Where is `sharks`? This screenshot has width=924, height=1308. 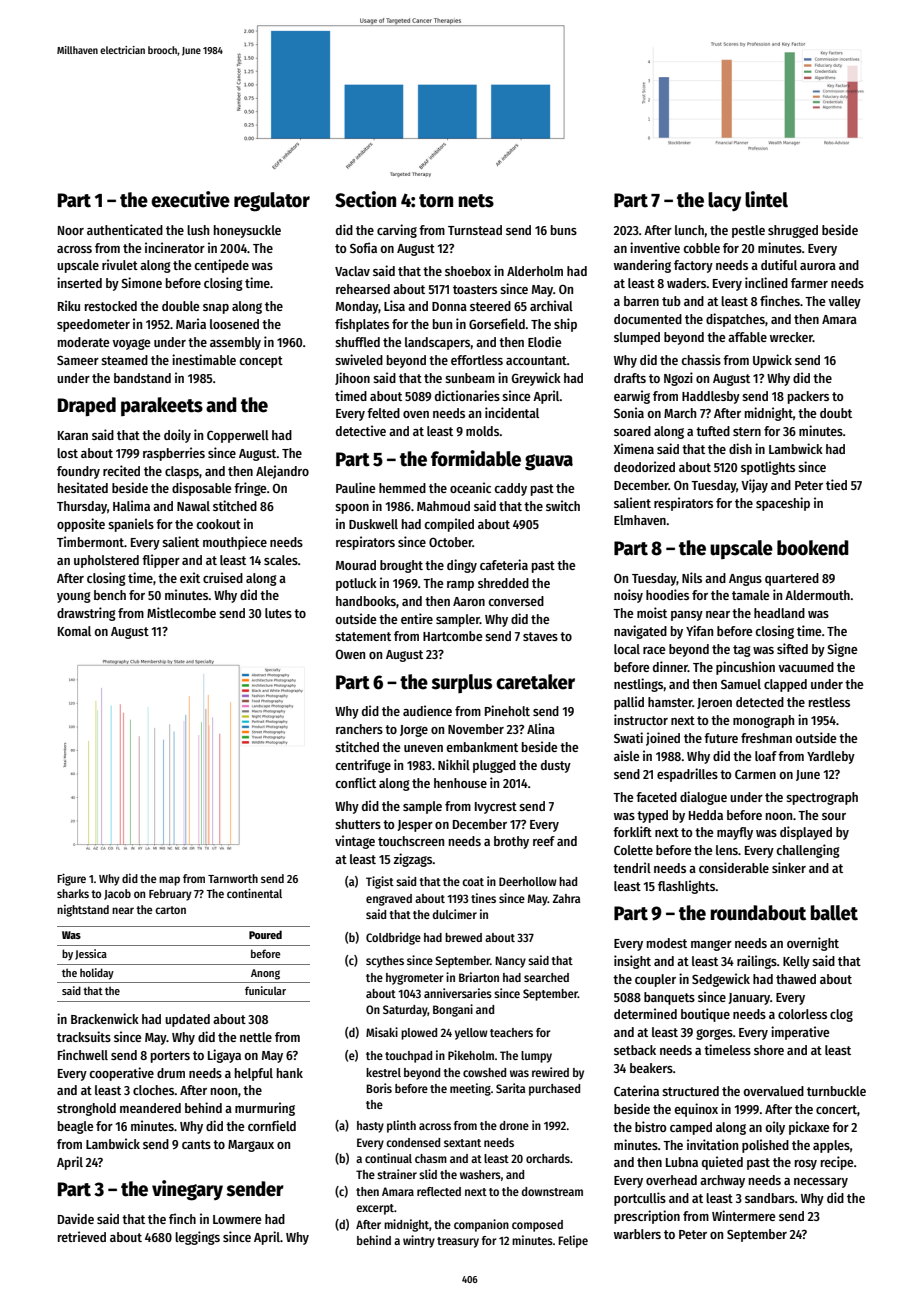 sharks is located at coordinates (73, 893).
